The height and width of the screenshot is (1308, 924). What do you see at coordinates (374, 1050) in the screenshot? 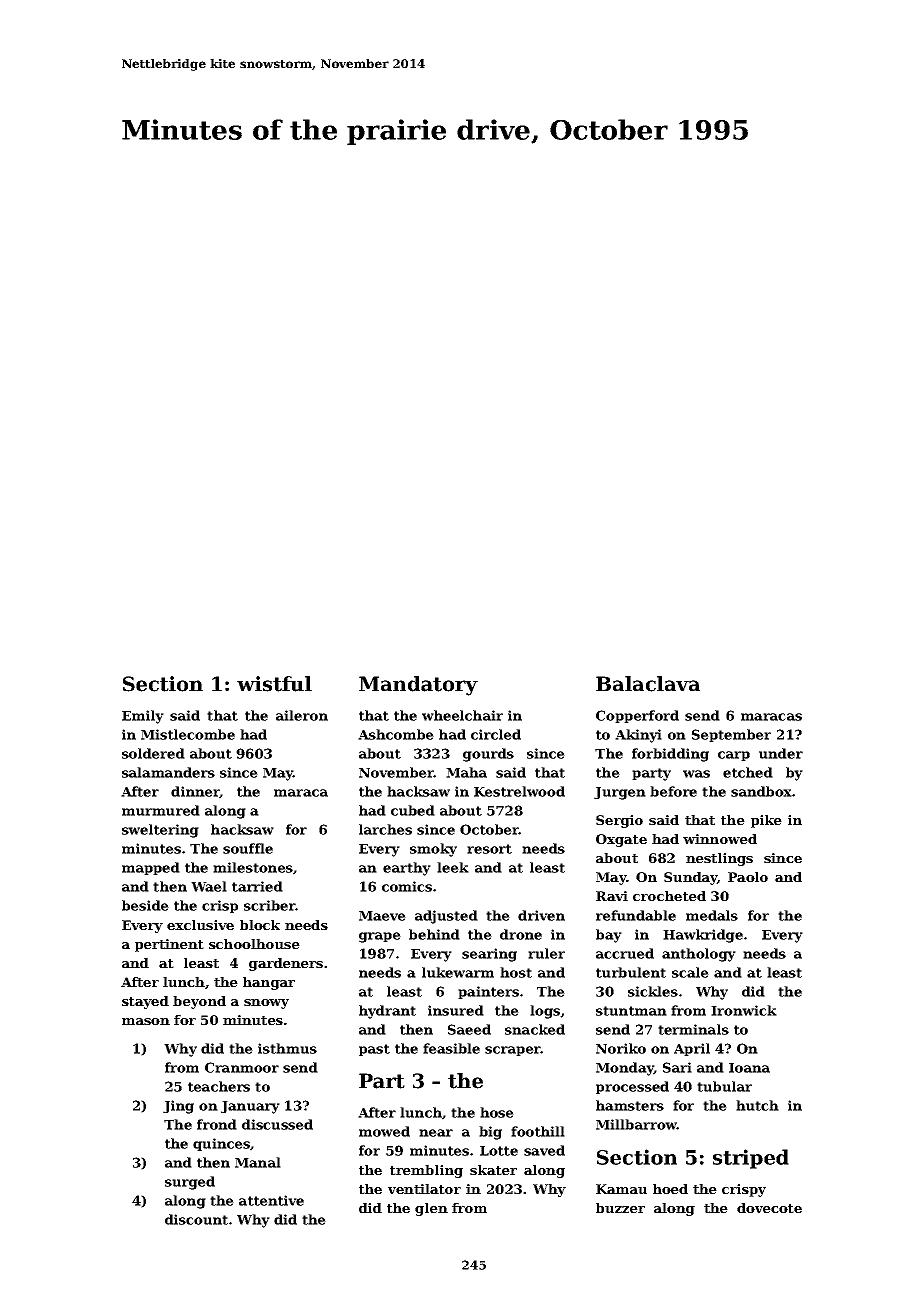
I see `past` at bounding box center [374, 1050].
